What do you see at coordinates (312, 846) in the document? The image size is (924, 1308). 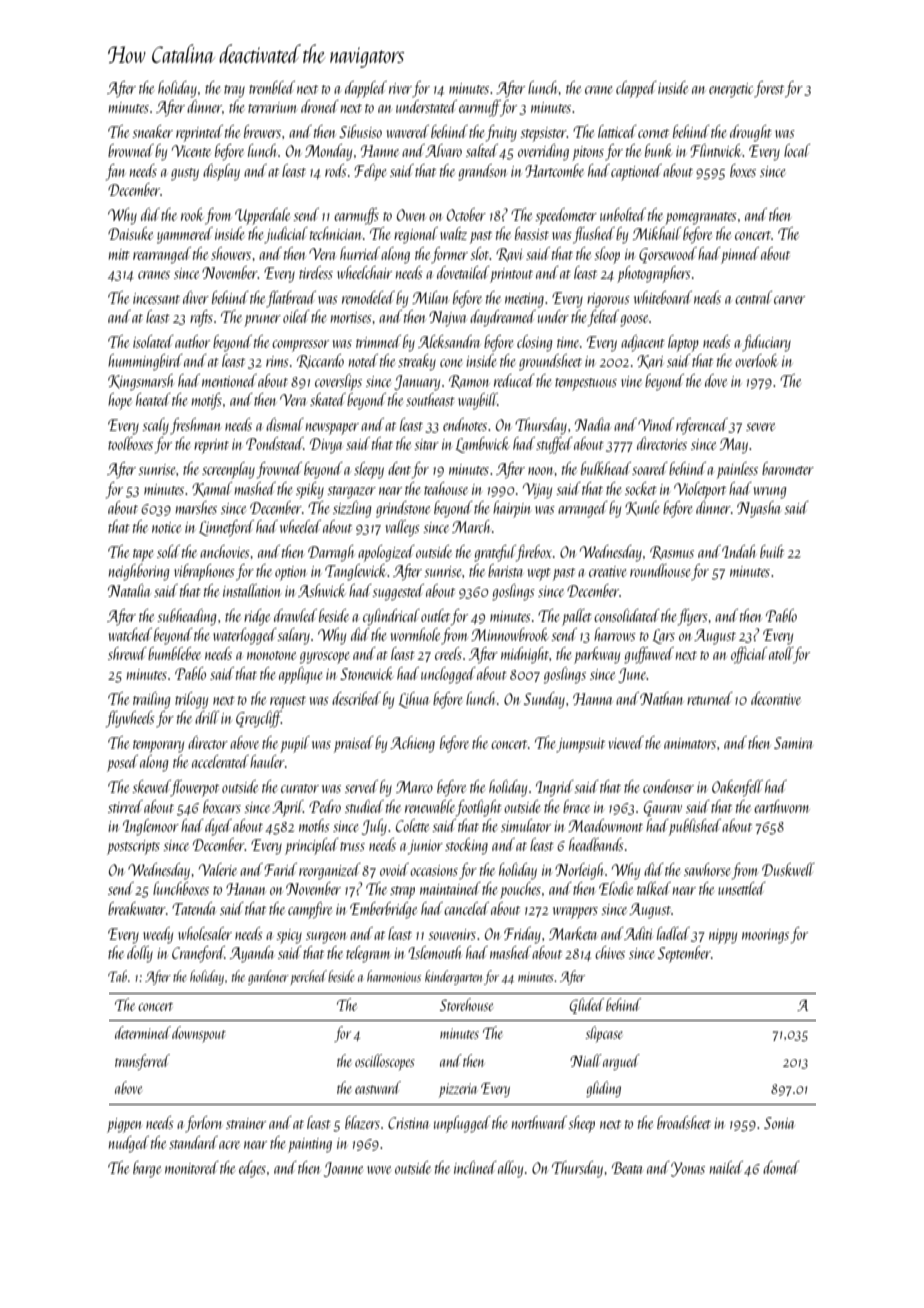 I see `principled` at bounding box center [312, 846].
